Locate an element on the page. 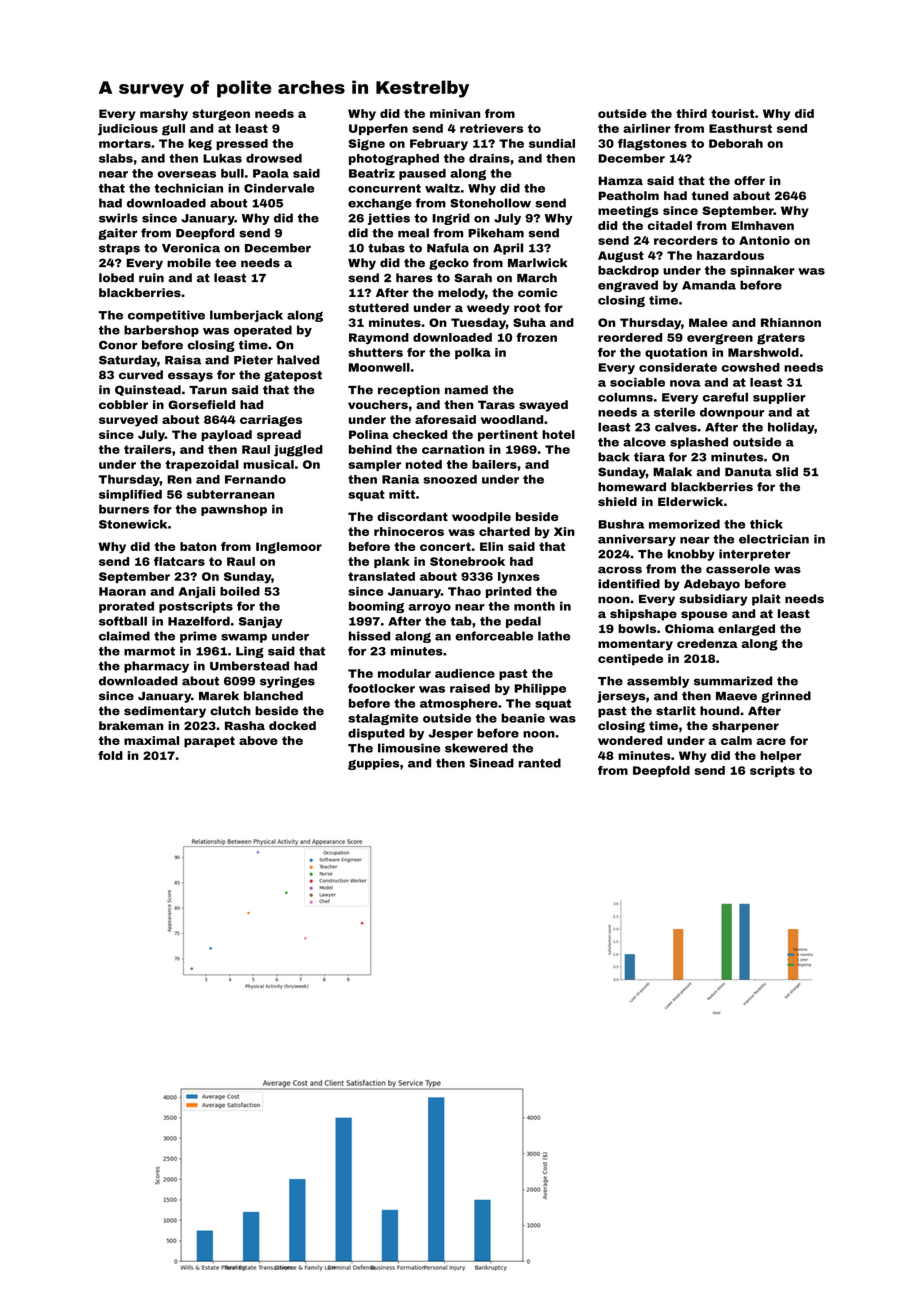  Deborah is located at coordinates (736, 143).
